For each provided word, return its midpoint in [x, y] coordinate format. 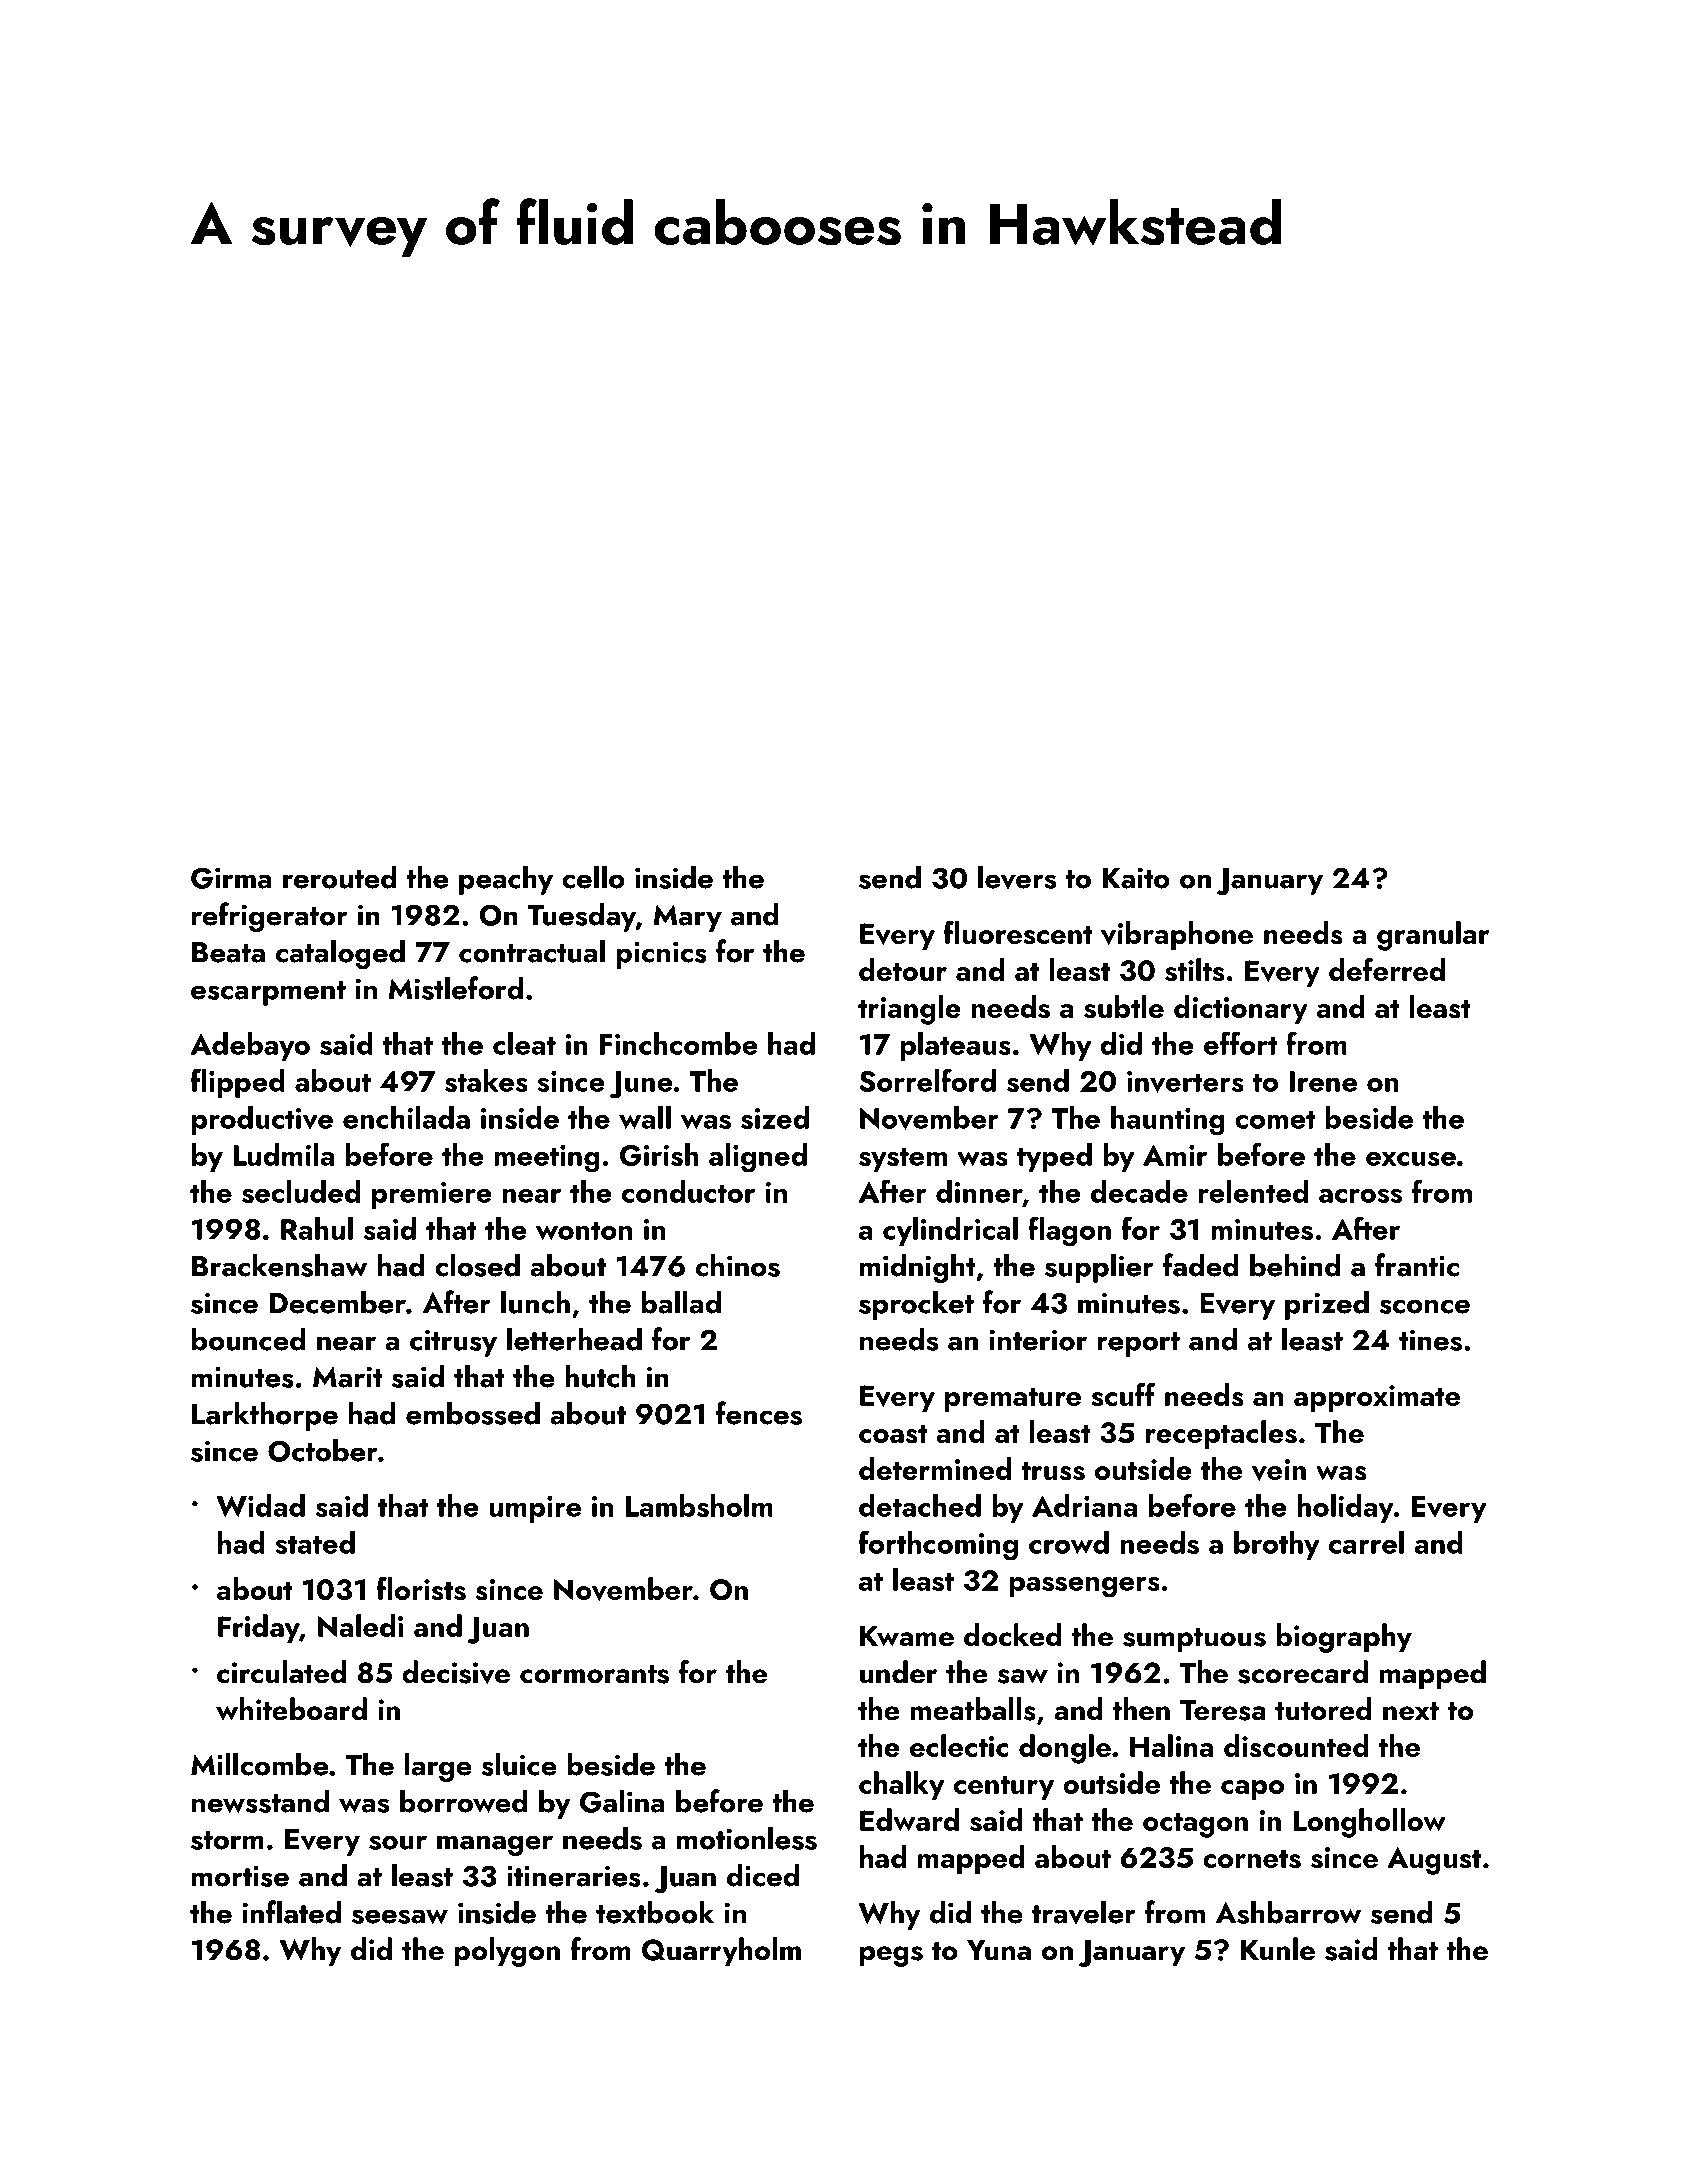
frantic [1417, 1265]
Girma [231, 878]
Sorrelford [927, 1080]
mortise [240, 1876]
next [1411, 1711]
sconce [1425, 1306]
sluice [519, 1764]
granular [1433, 936]
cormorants [594, 1674]
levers [1017, 877]
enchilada [406, 1117]
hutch [600, 1376]
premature [1013, 1400]
